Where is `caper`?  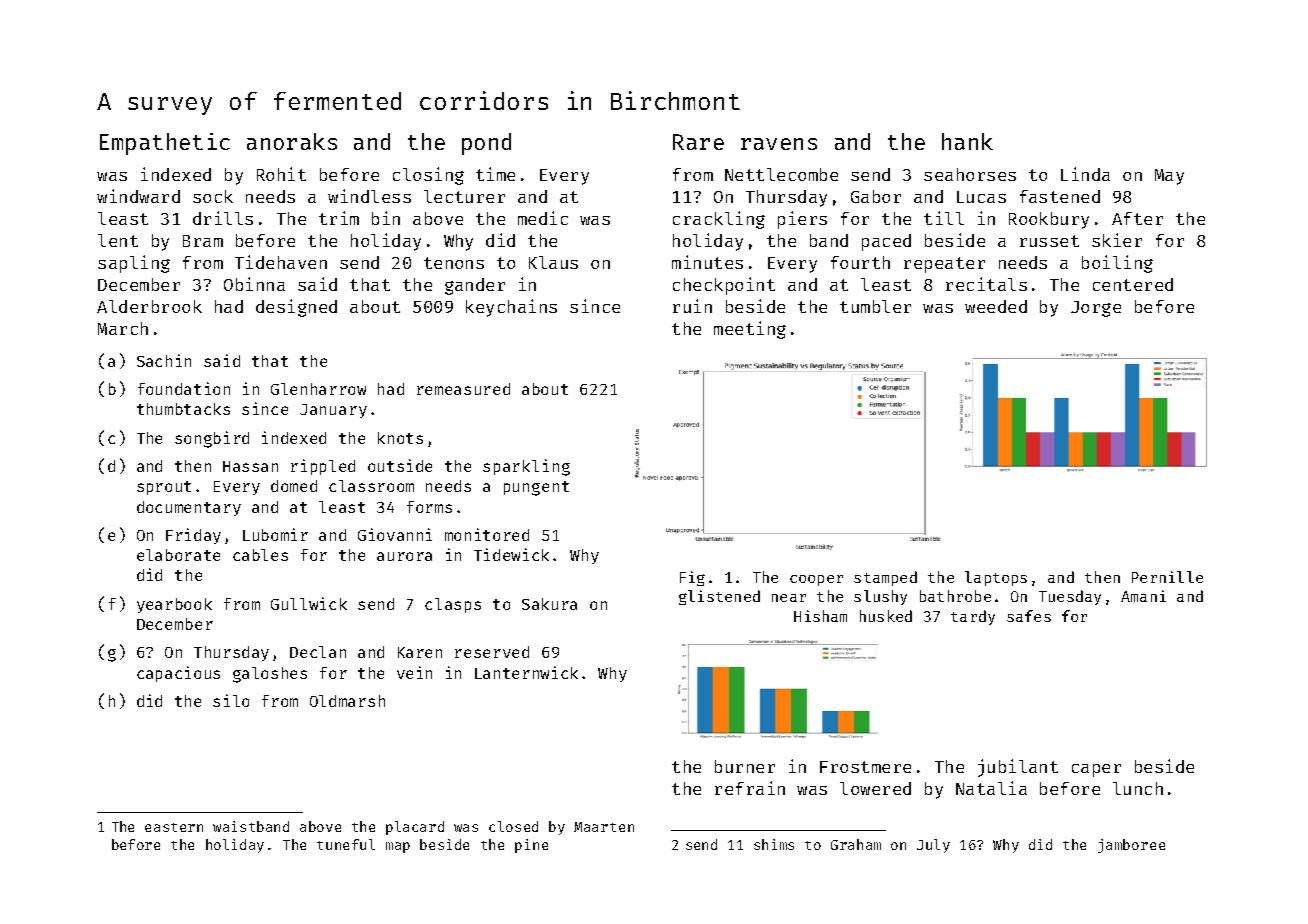 caper is located at coordinates (1096, 770).
